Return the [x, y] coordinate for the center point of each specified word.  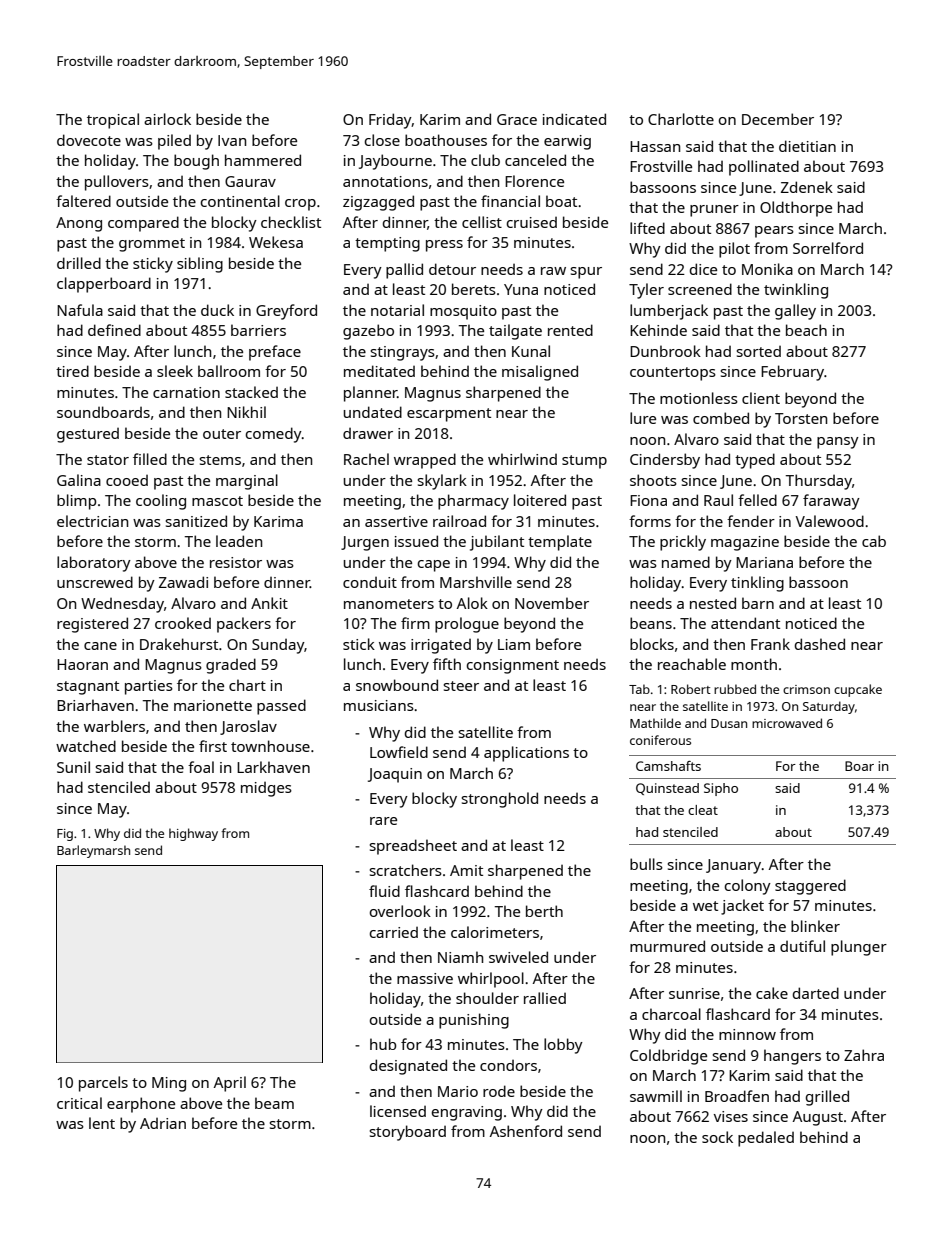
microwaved [787, 723]
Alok [472, 603]
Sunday [278, 646]
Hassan [655, 146]
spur [586, 273]
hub [383, 1044]
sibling [200, 265]
